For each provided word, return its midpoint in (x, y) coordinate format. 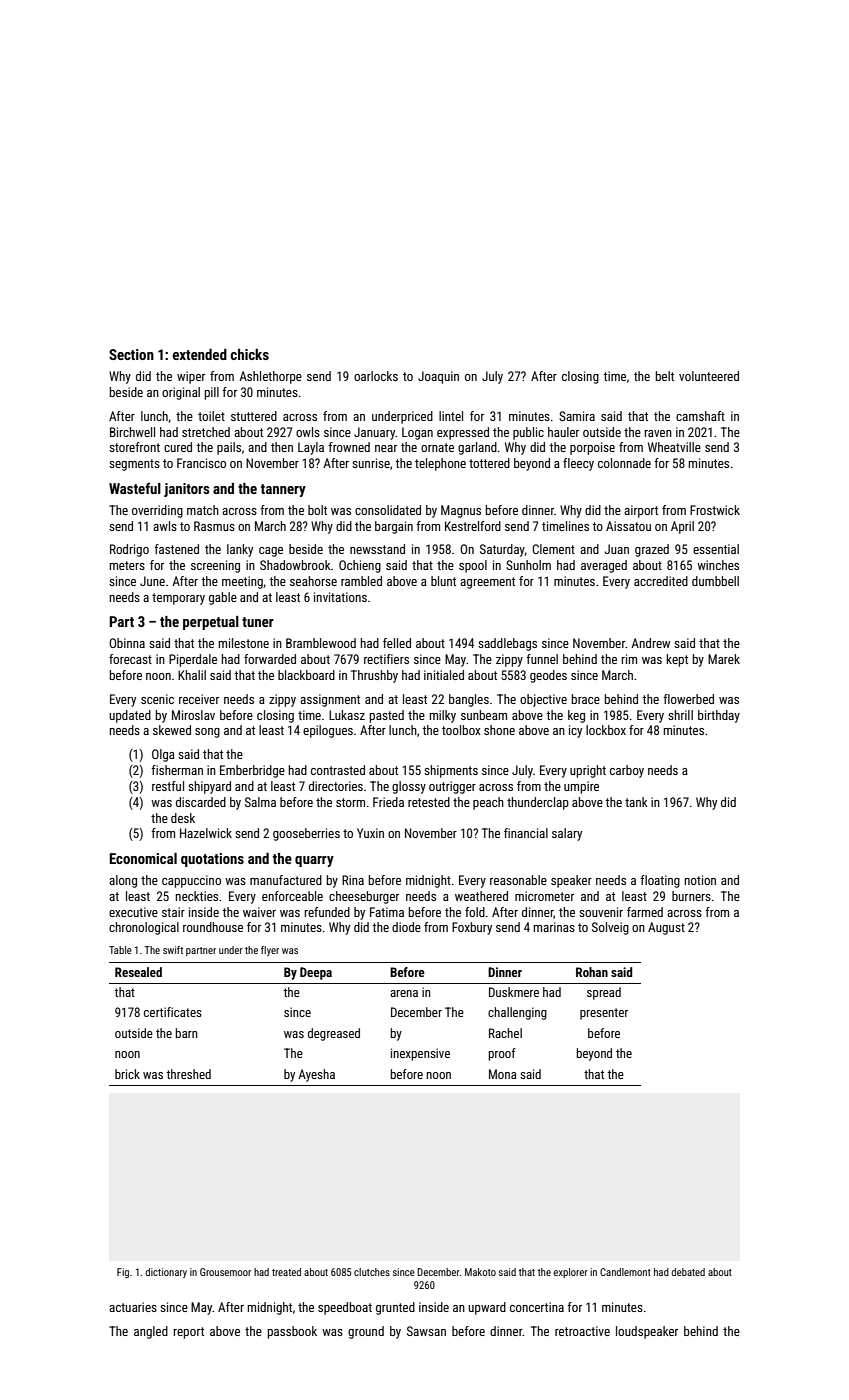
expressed (463, 433)
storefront (134, 447)
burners (691, 896)
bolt (317, 510)
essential (716, 549)
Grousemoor (225, 1272)
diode (406, 927)
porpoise (592, 448)
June (152, 581)
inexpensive (420, 1054)
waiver (259, 912)
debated (688, 1272)
